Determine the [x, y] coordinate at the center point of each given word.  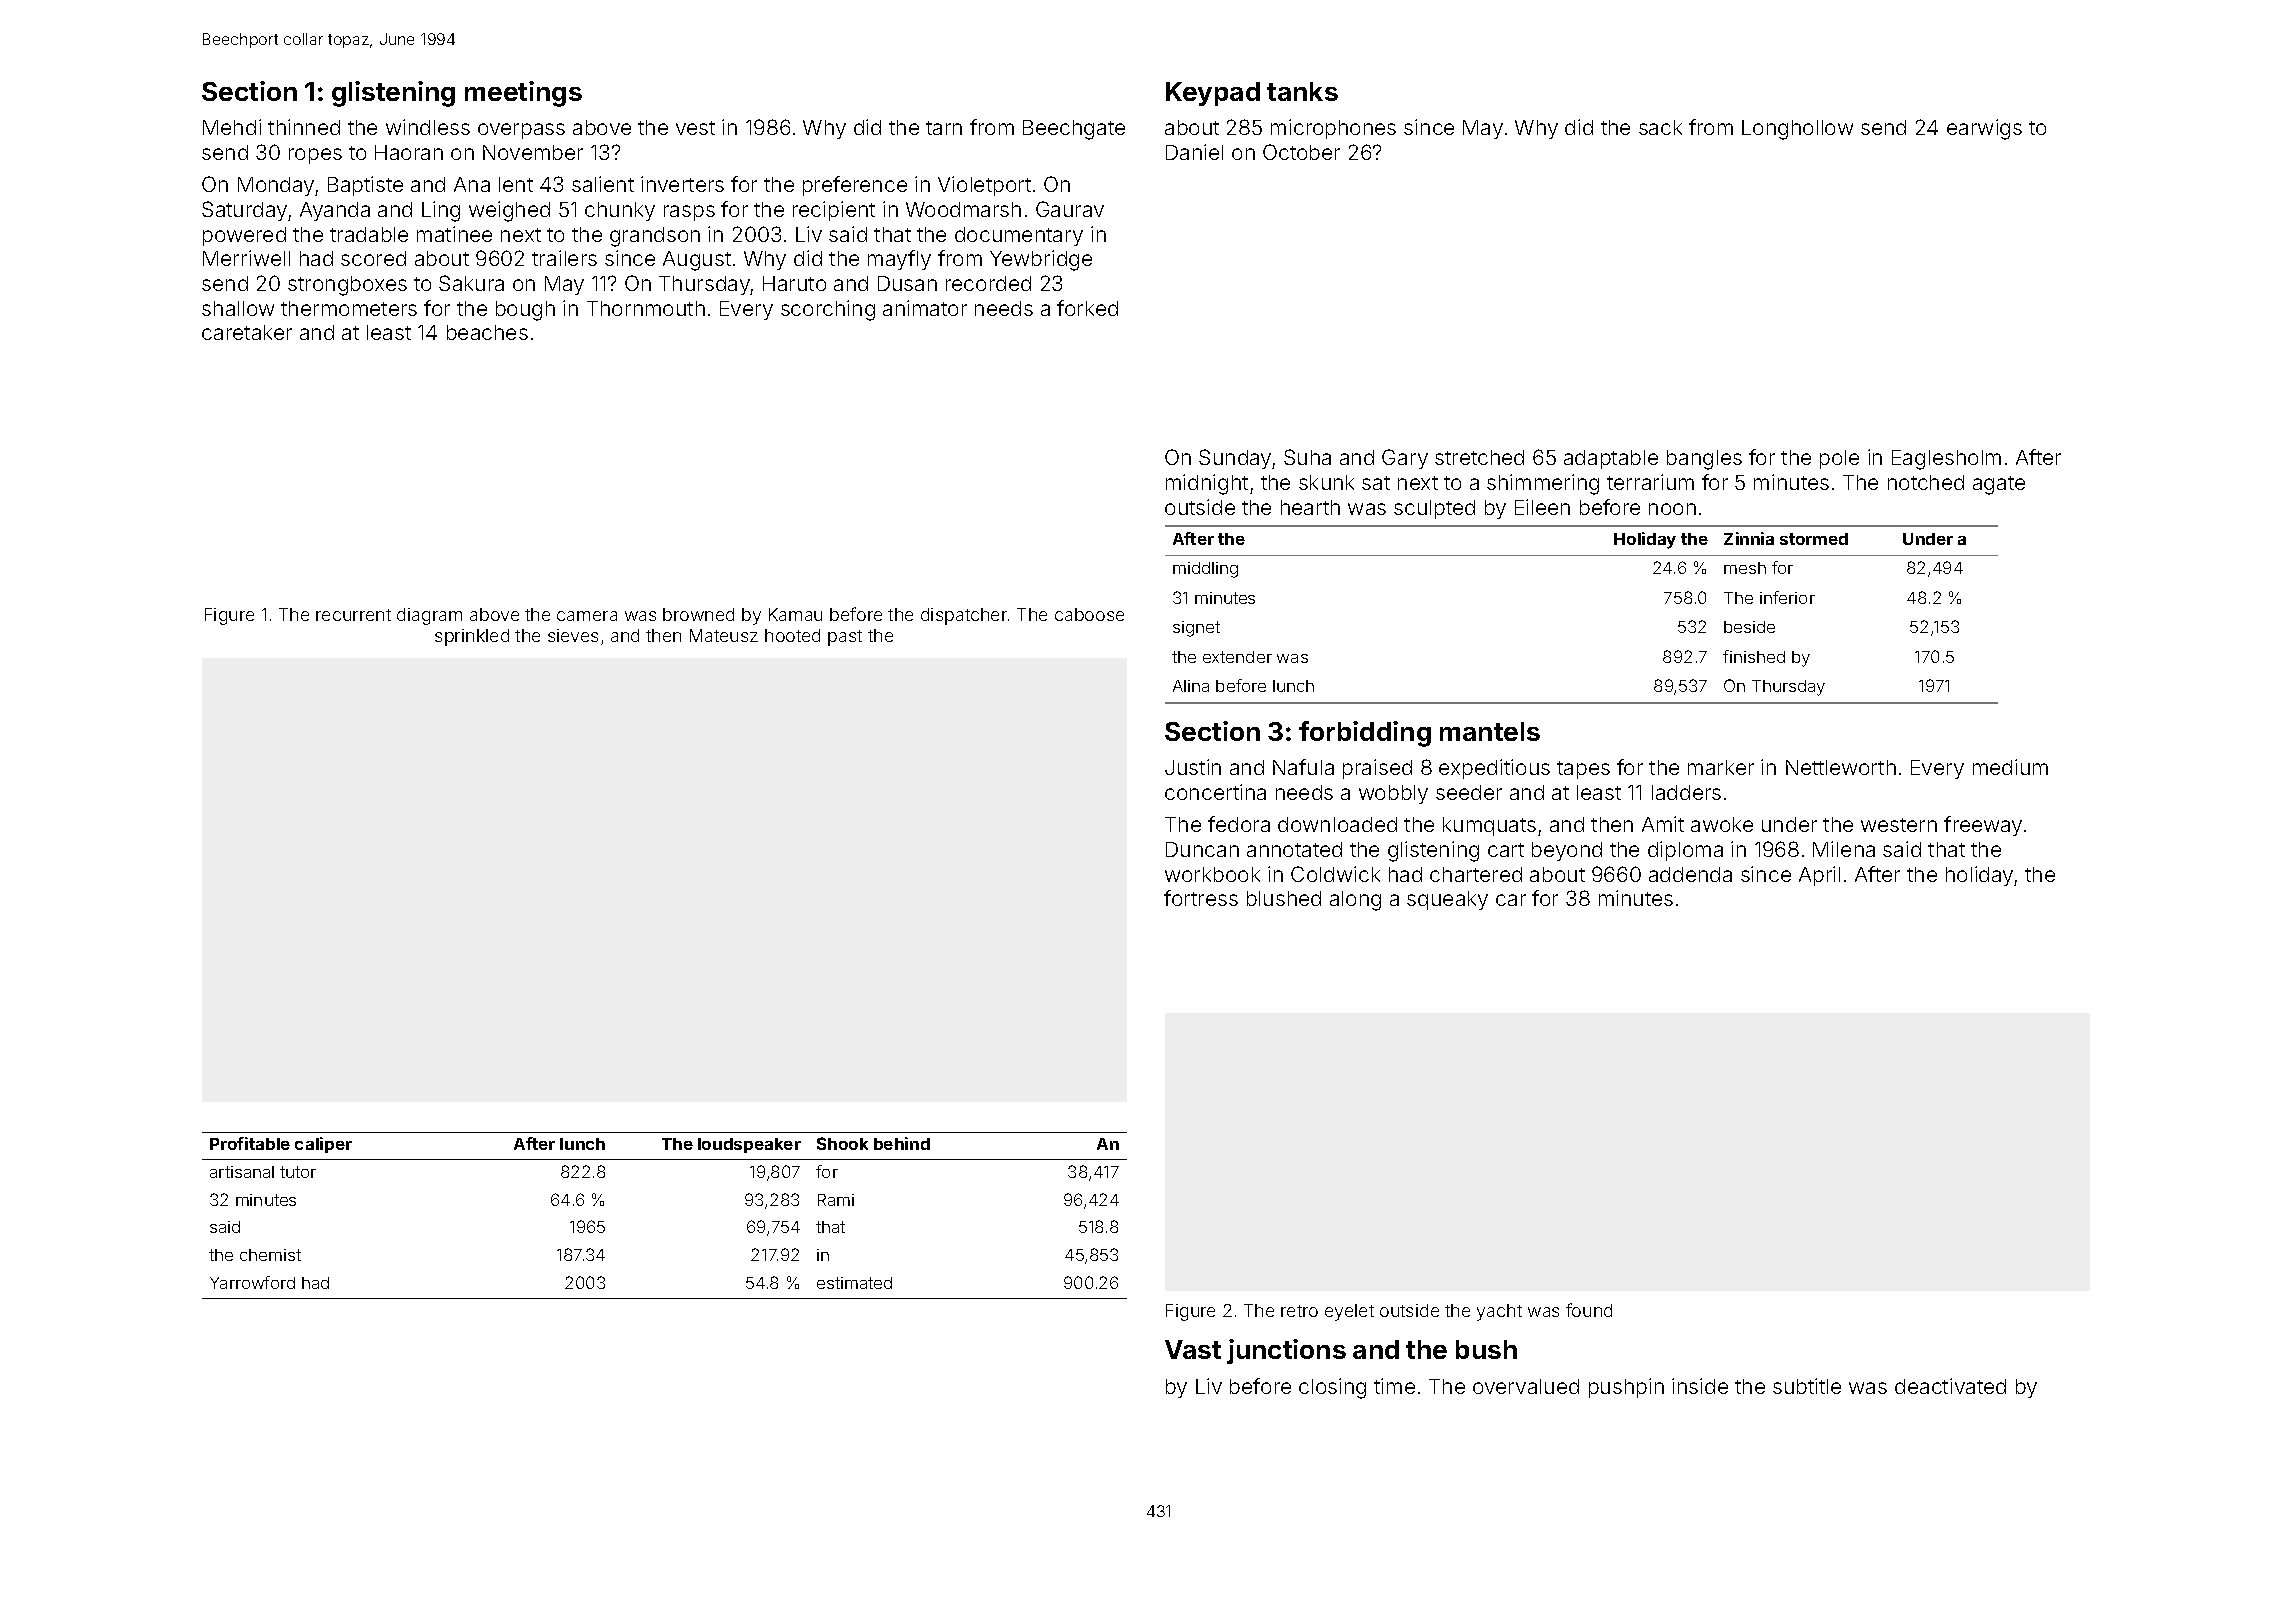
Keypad [1213, 94]
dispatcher [964, 616]
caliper [323, 1145]
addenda [1690, 874]
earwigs [1984, 129]
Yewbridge [1041, 260]
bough [525, 311]
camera [587, 616]
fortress [1201, 898]
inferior [1787, 597]
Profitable [250, 1143]
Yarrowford [252, 1282]
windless [428, 127]
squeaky [1447, 900]
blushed [1284, 898]
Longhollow [1797, 130]
